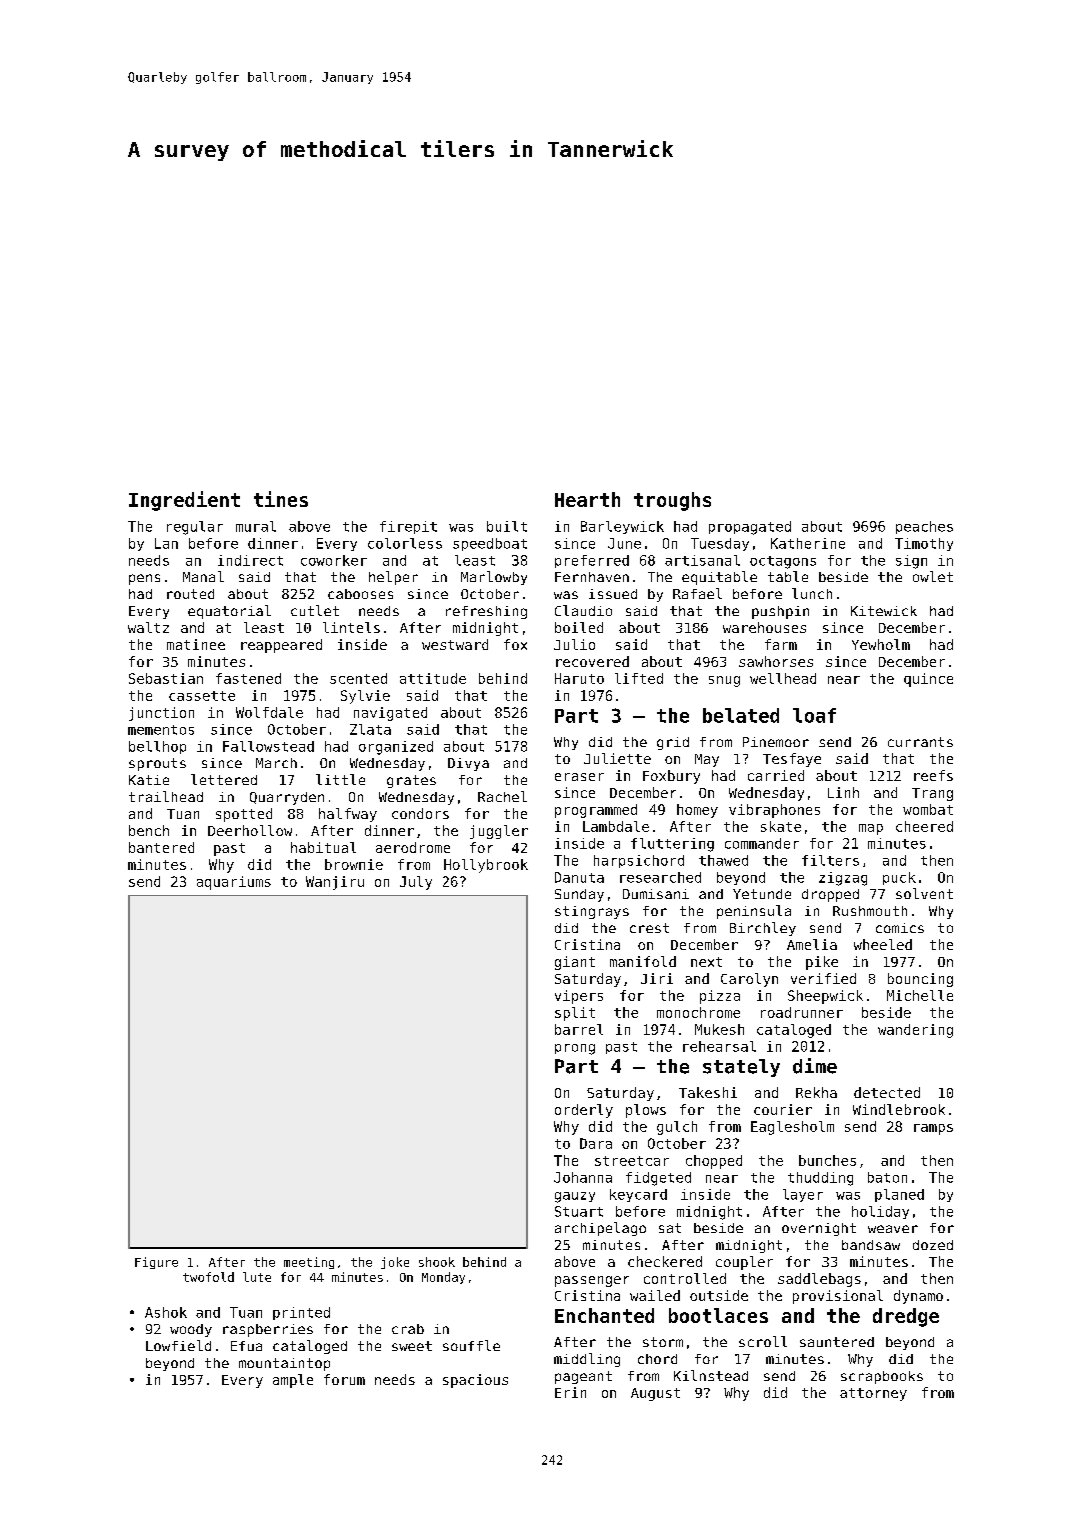  What do you see at coordinates (924, 527) in the screenshot?
I see `peaches` at bounding box center [924, 527].
